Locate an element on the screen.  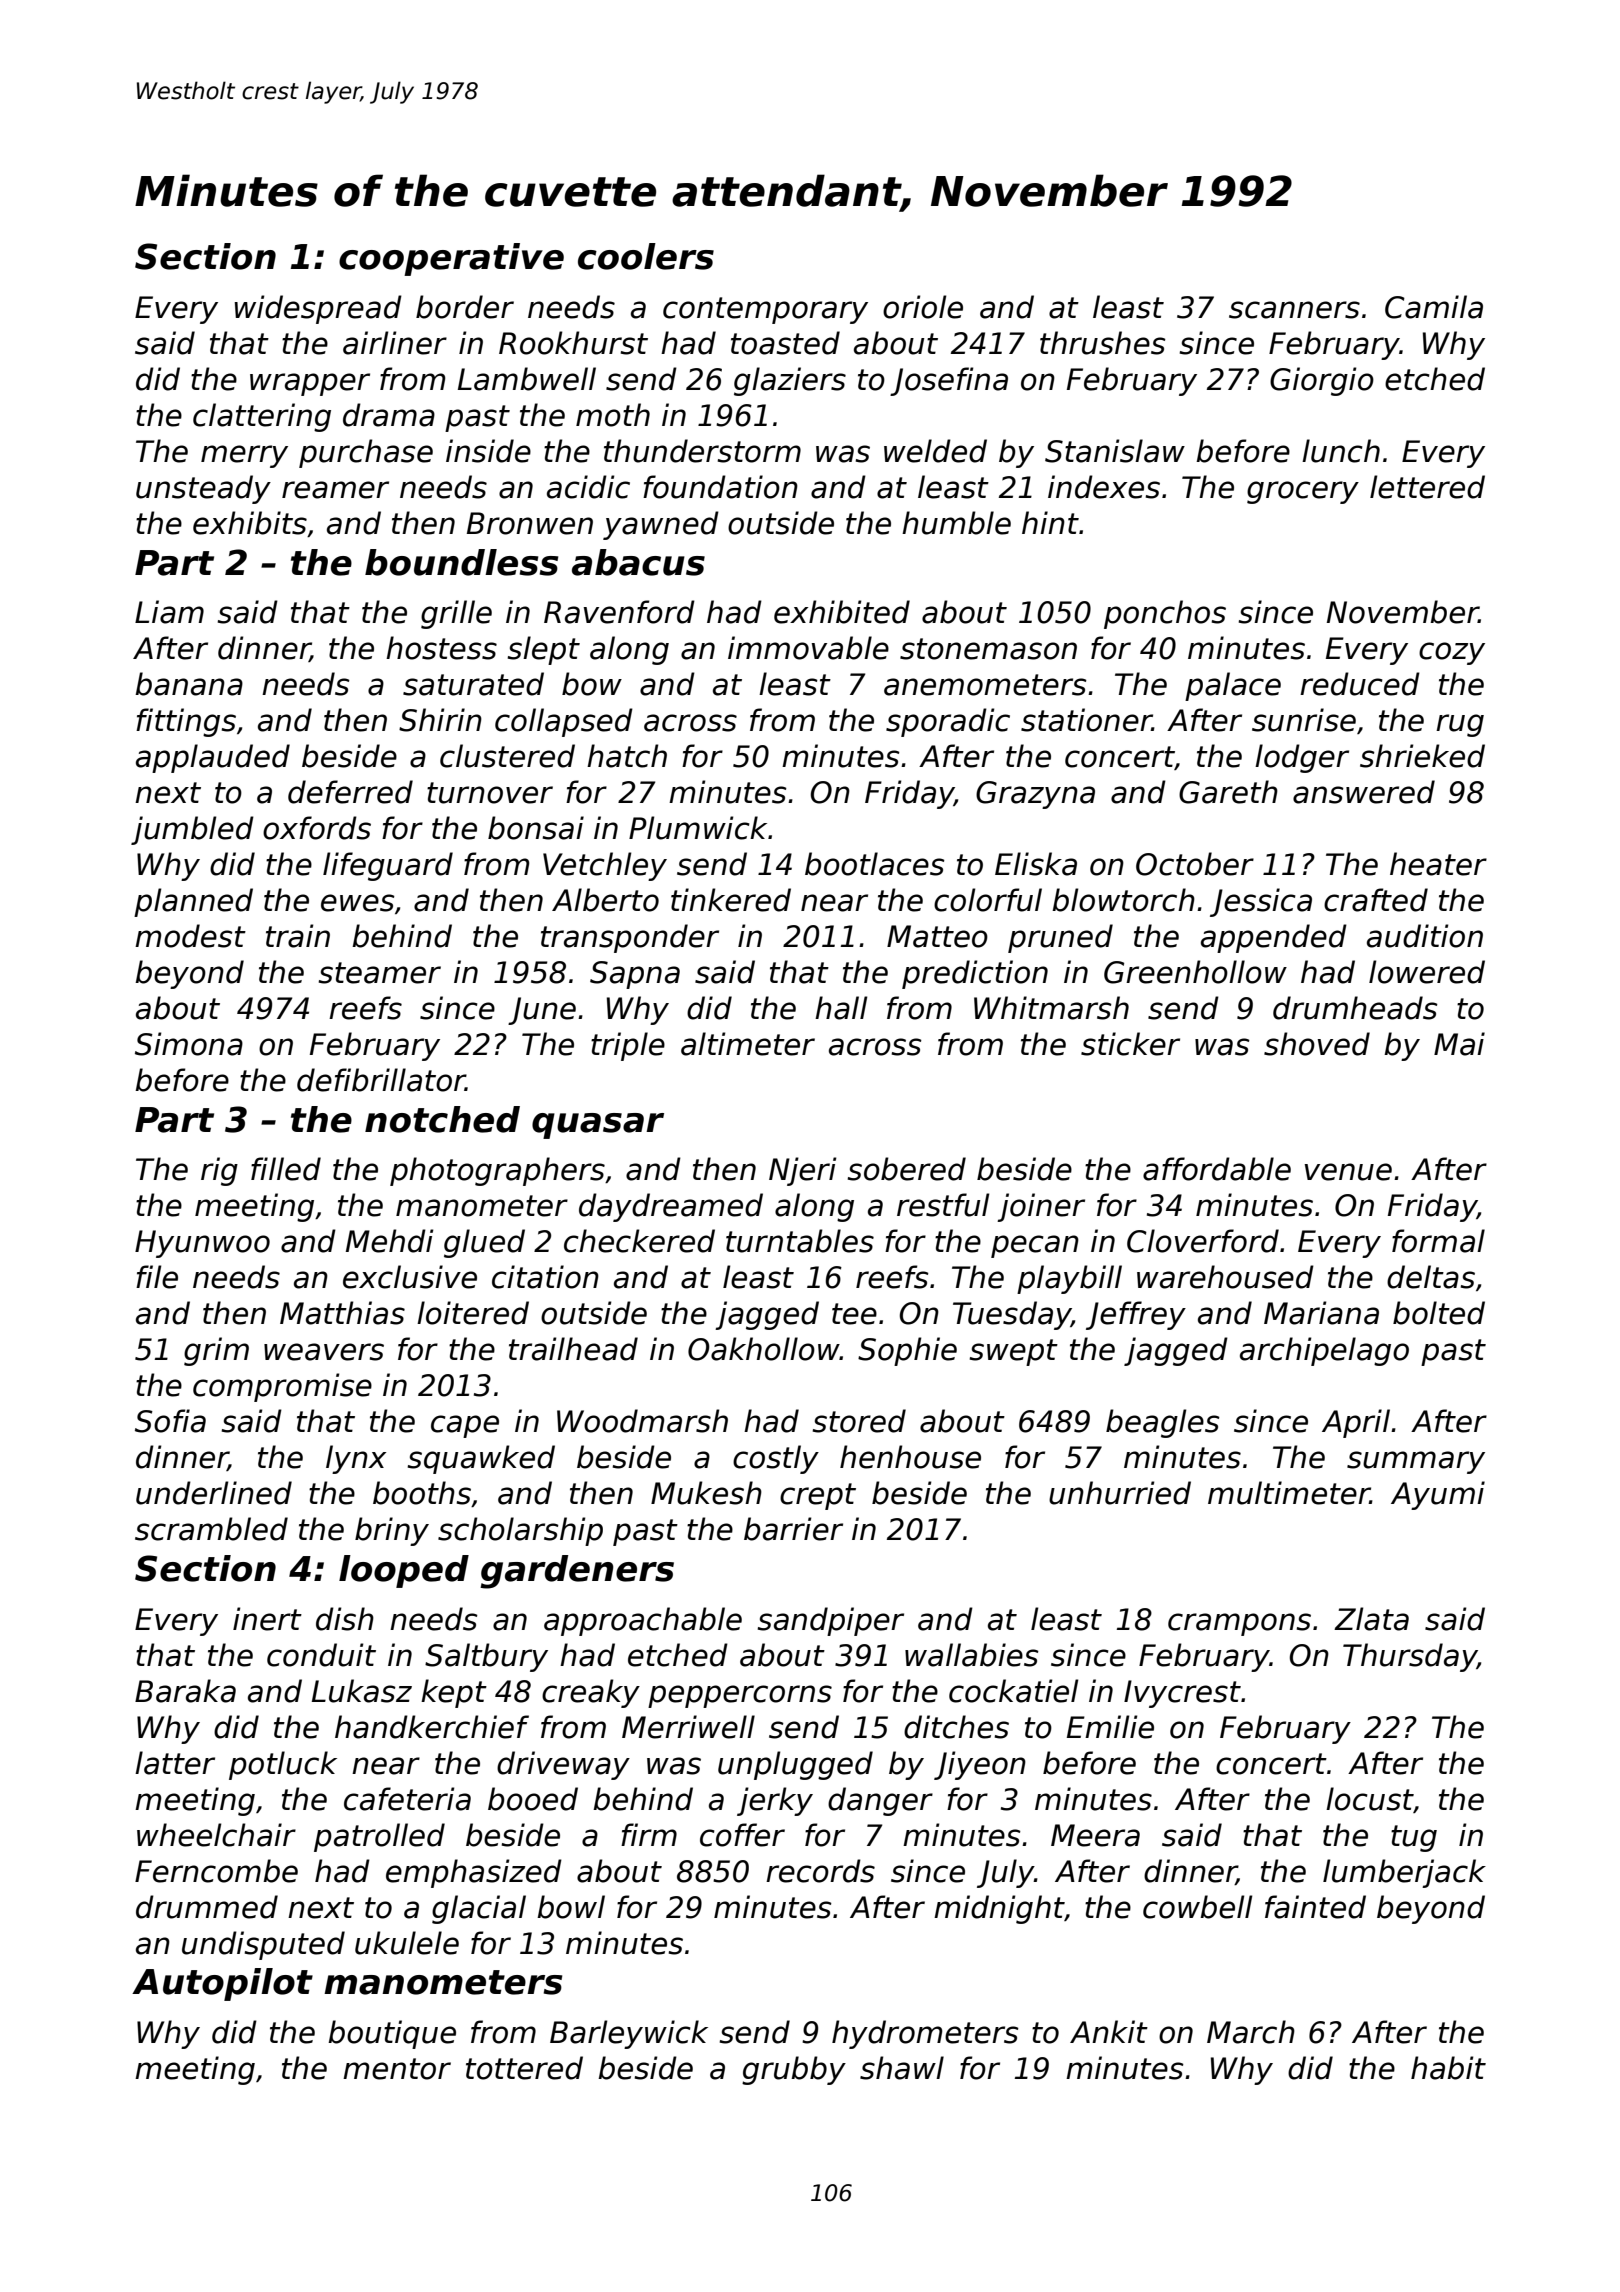
Mukesh is located at coordinates (706, 1493).
